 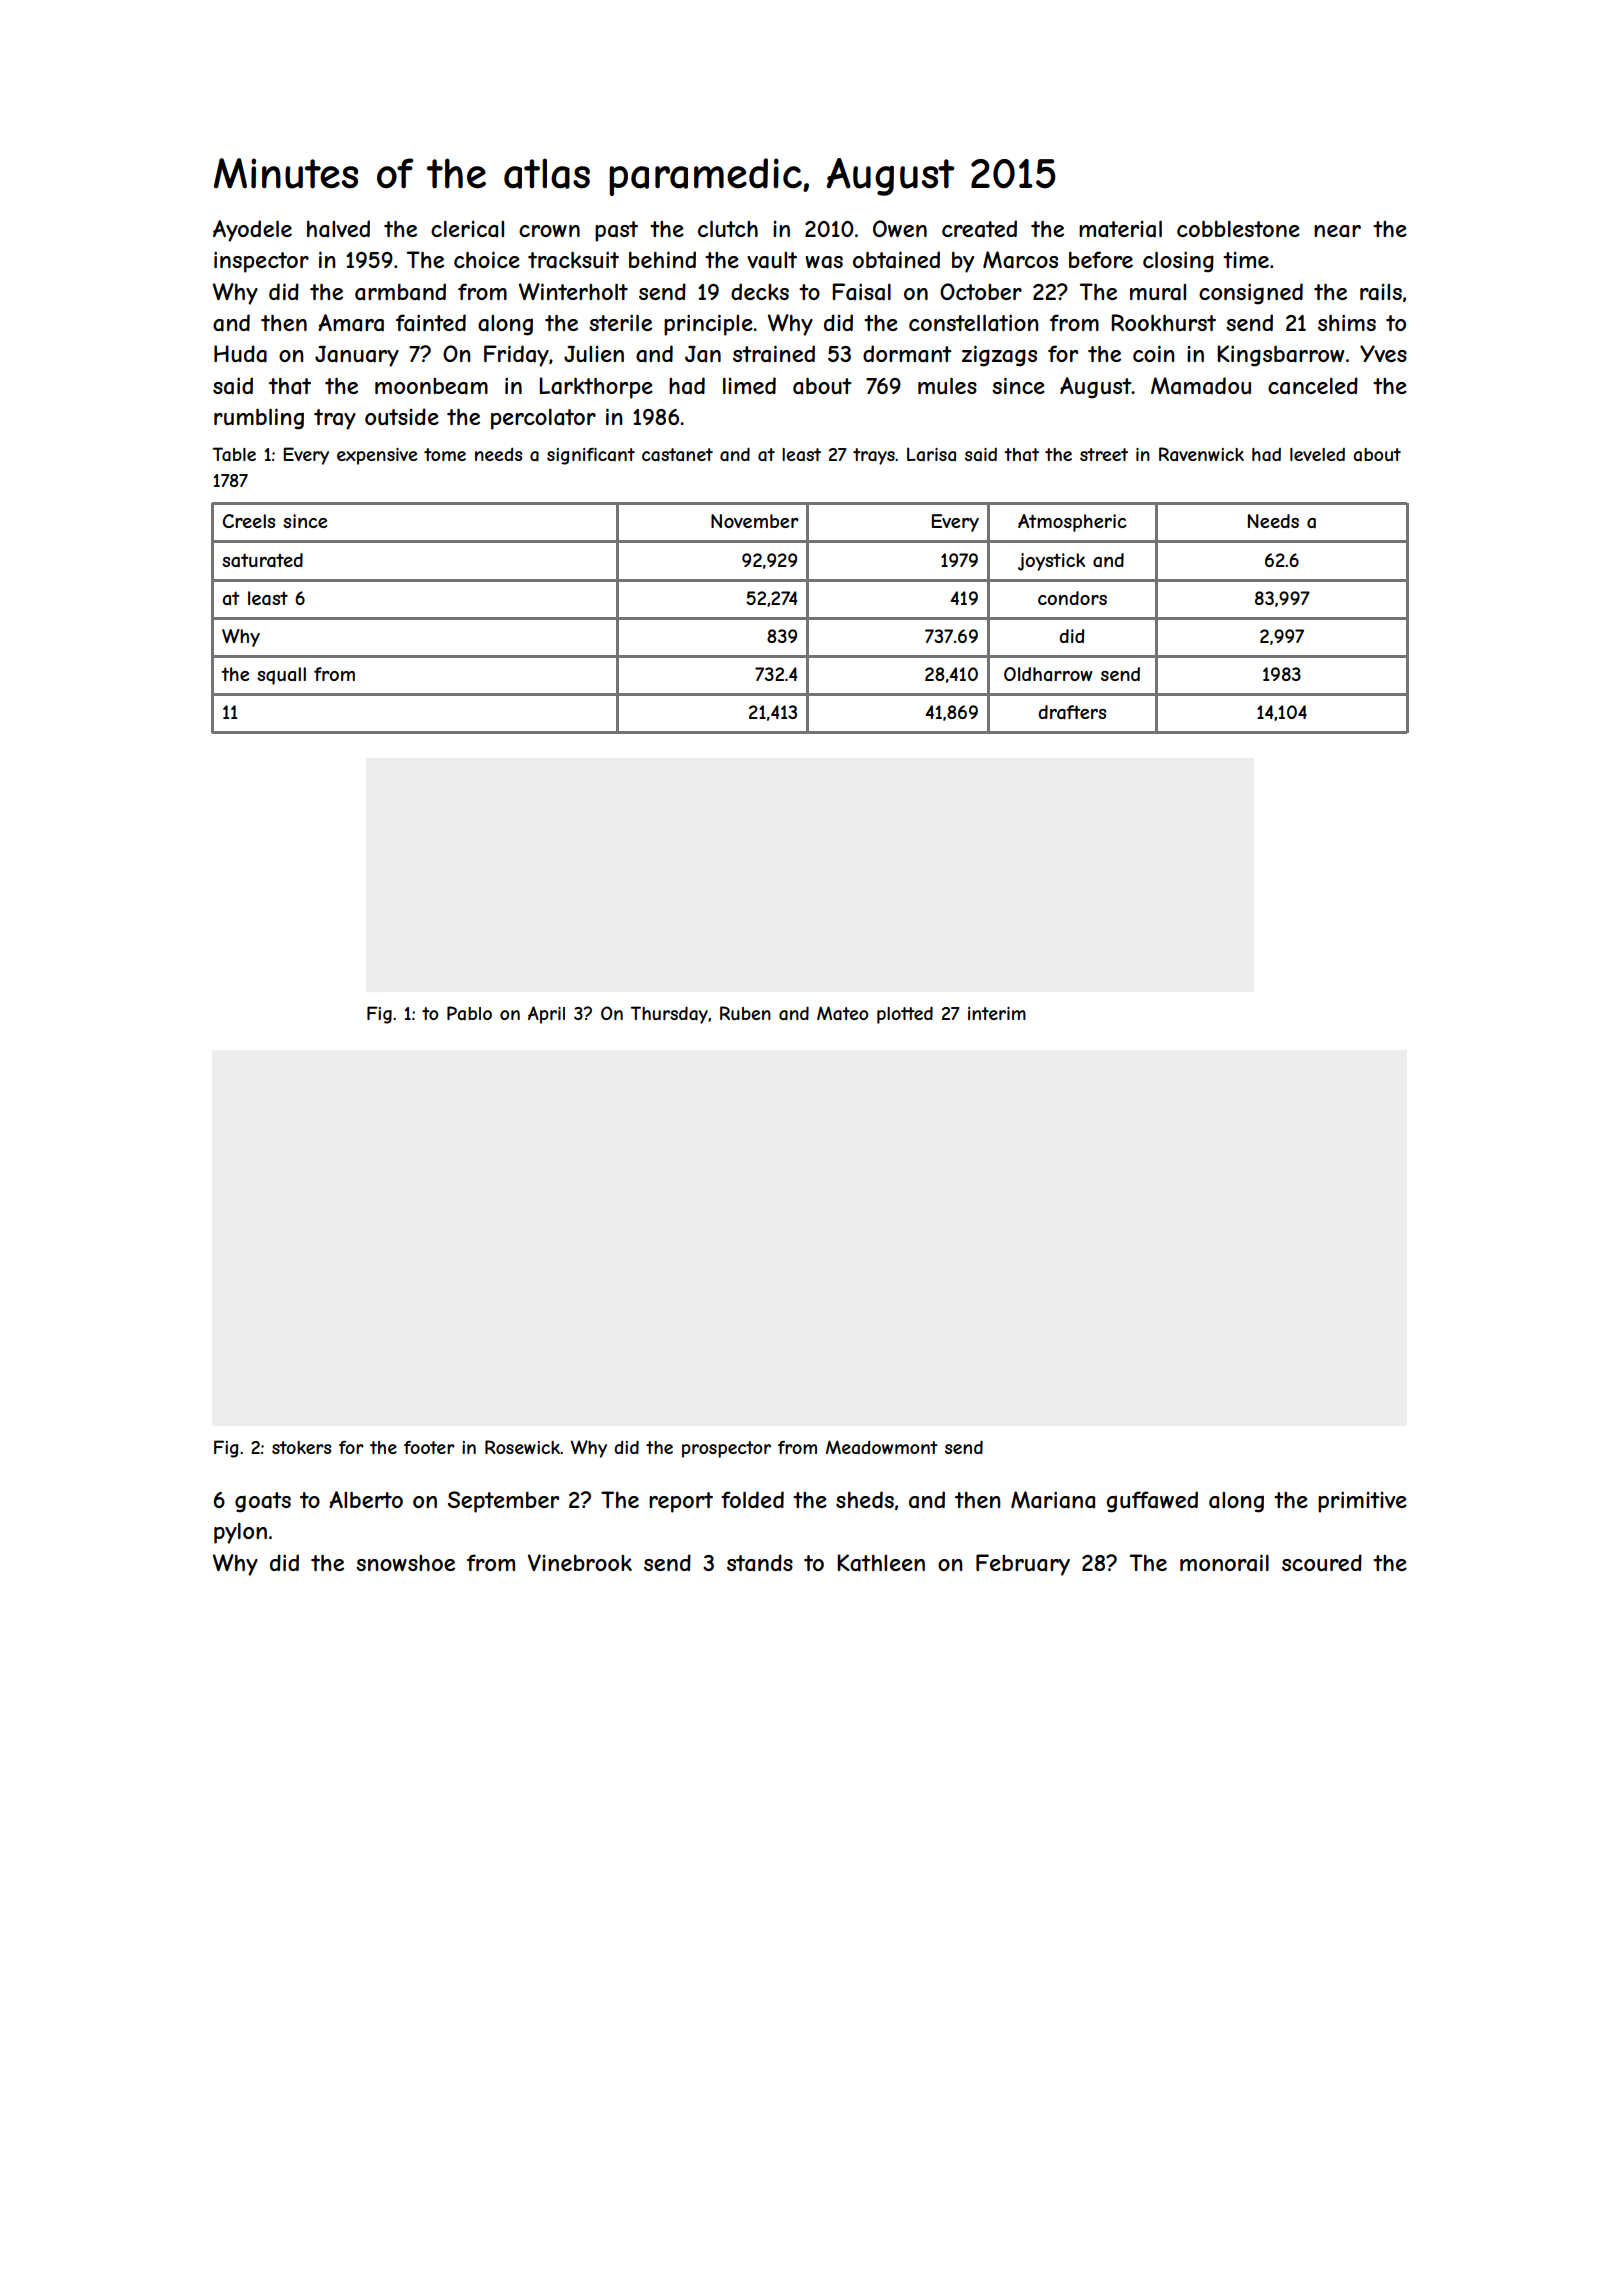 What do you see at coordinates (234, 454) in the screenshot?
I see `Table` at bounding box center [234, 454].
